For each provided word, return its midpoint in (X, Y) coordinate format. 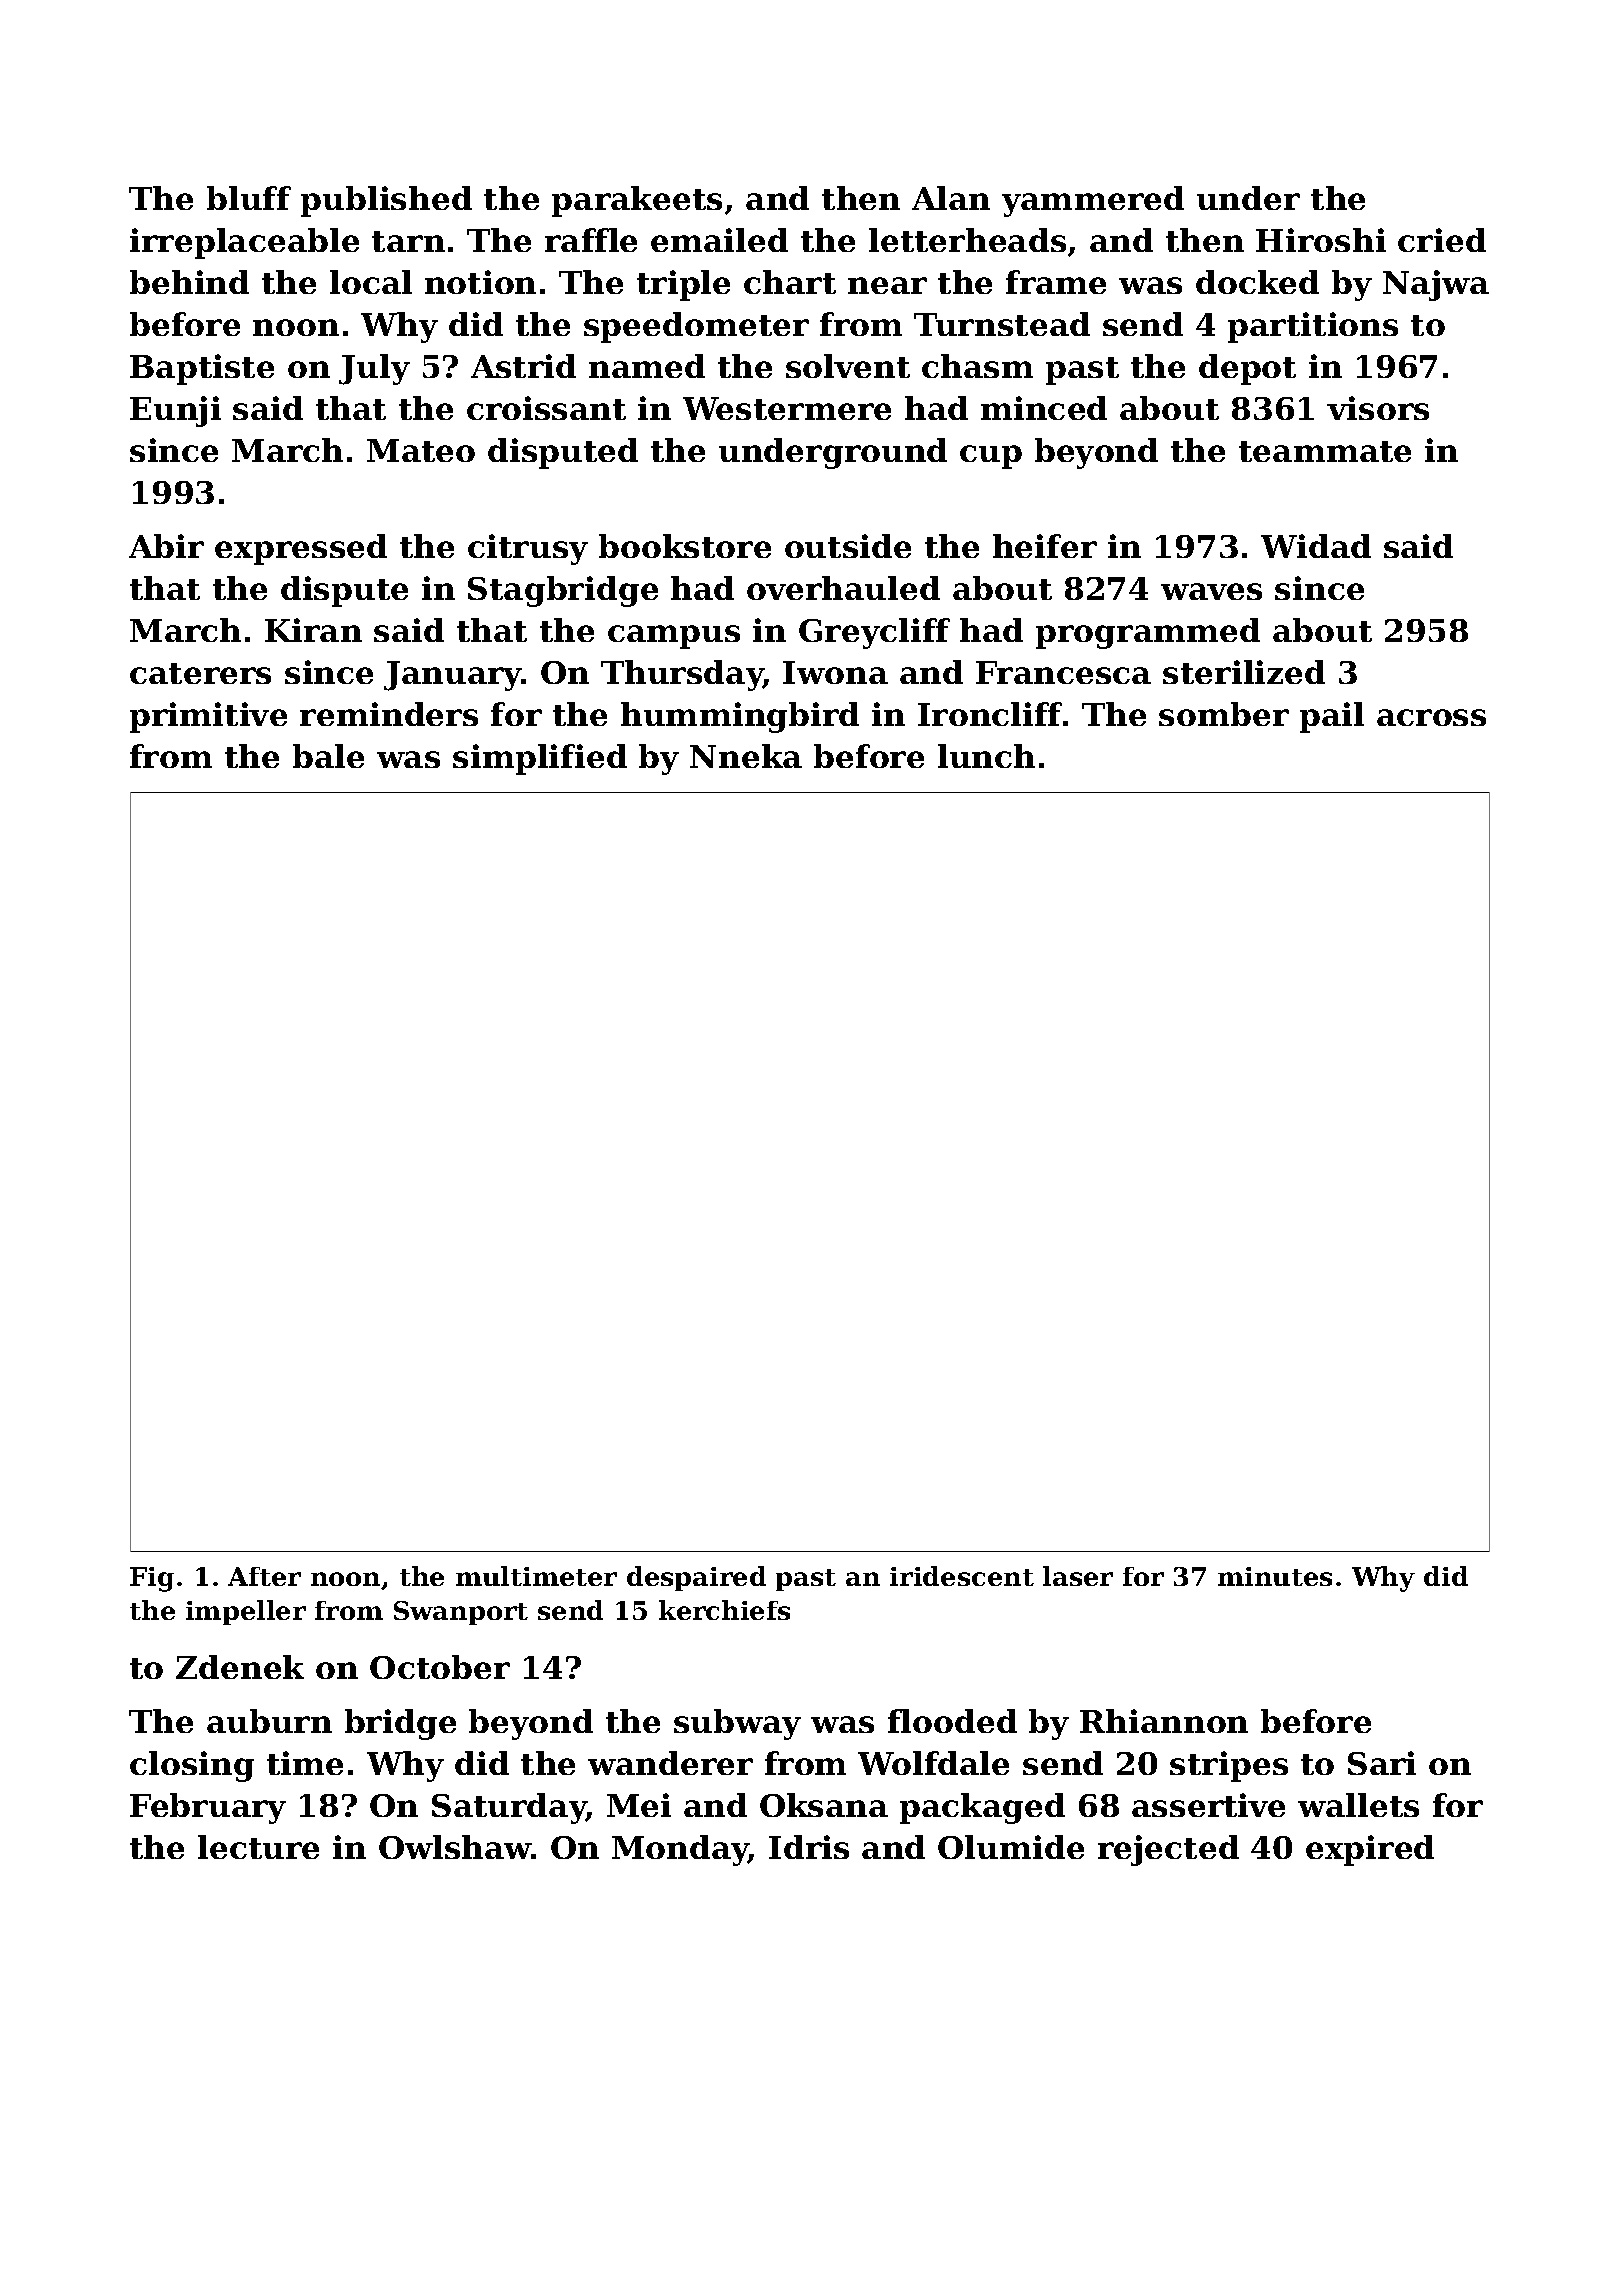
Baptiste (202, 369)
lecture (258, 1847)
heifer (1045, 546)
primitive (208, 717)
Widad (1316, 546)
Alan (951, 198)
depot (1247, 369)
